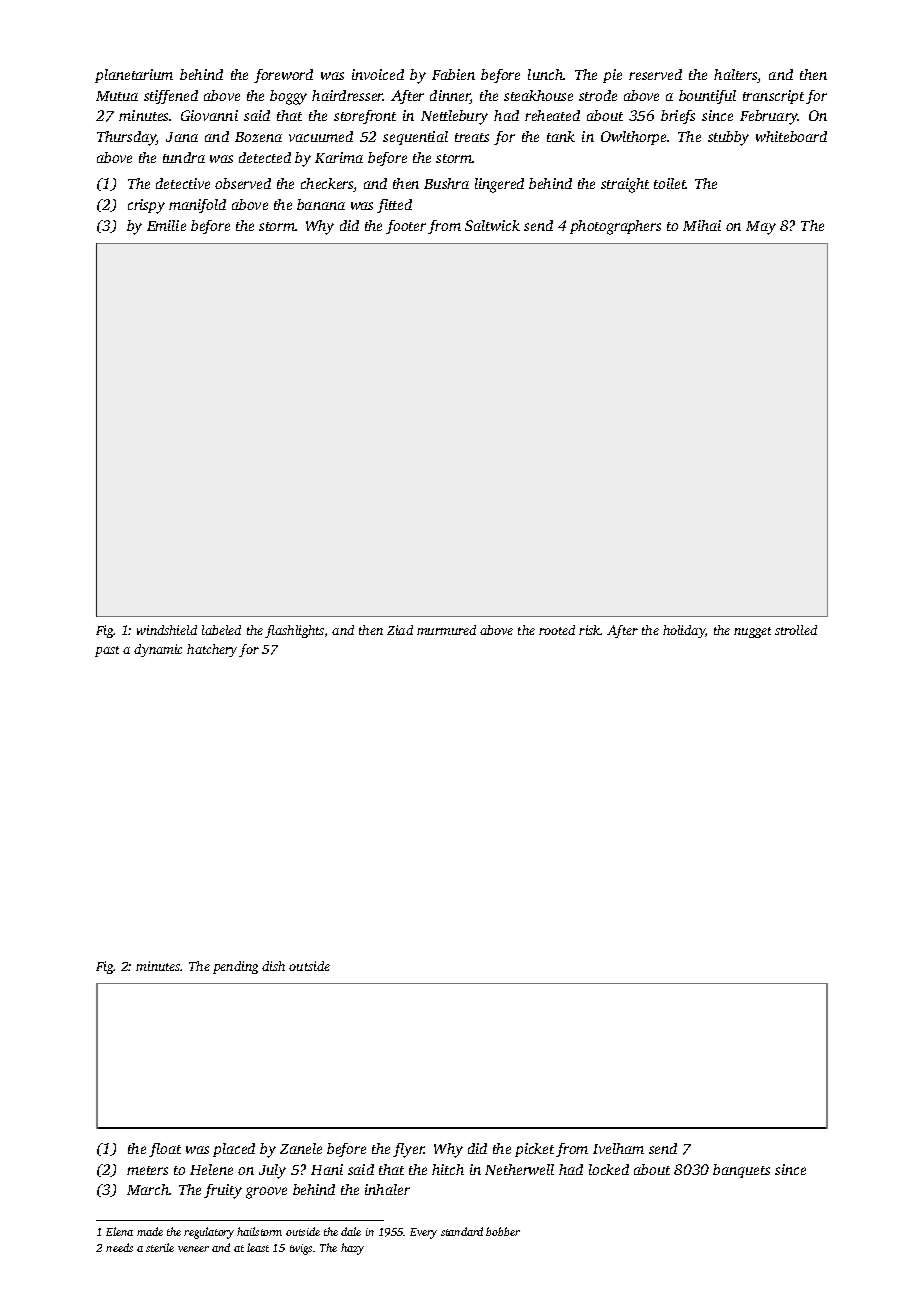  What do you see at coordinates (702, 225) in the screenshot?
I see `Mihai` at bounding box center [702, 225].
